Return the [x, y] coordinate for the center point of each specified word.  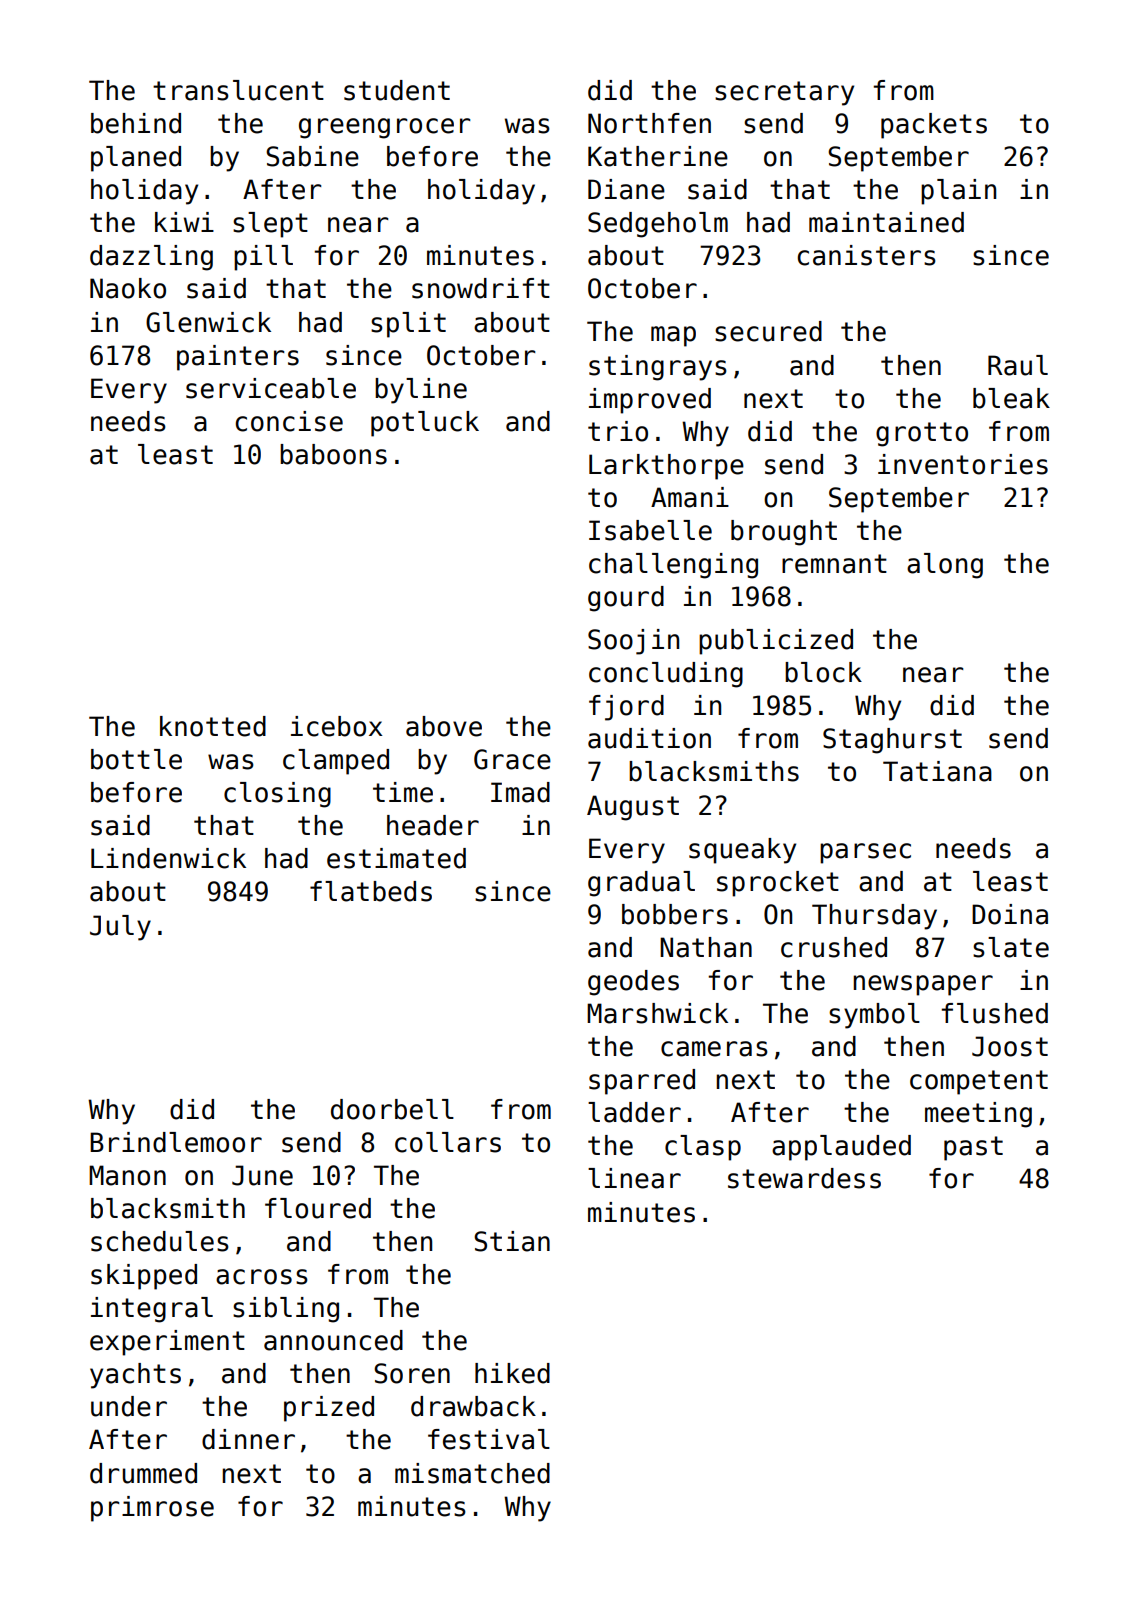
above [444, 726]
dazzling [151, 258]
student [397, 90]
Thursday [874, 917]
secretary [784, 93]
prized [329, 1409]
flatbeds [371, 891]
